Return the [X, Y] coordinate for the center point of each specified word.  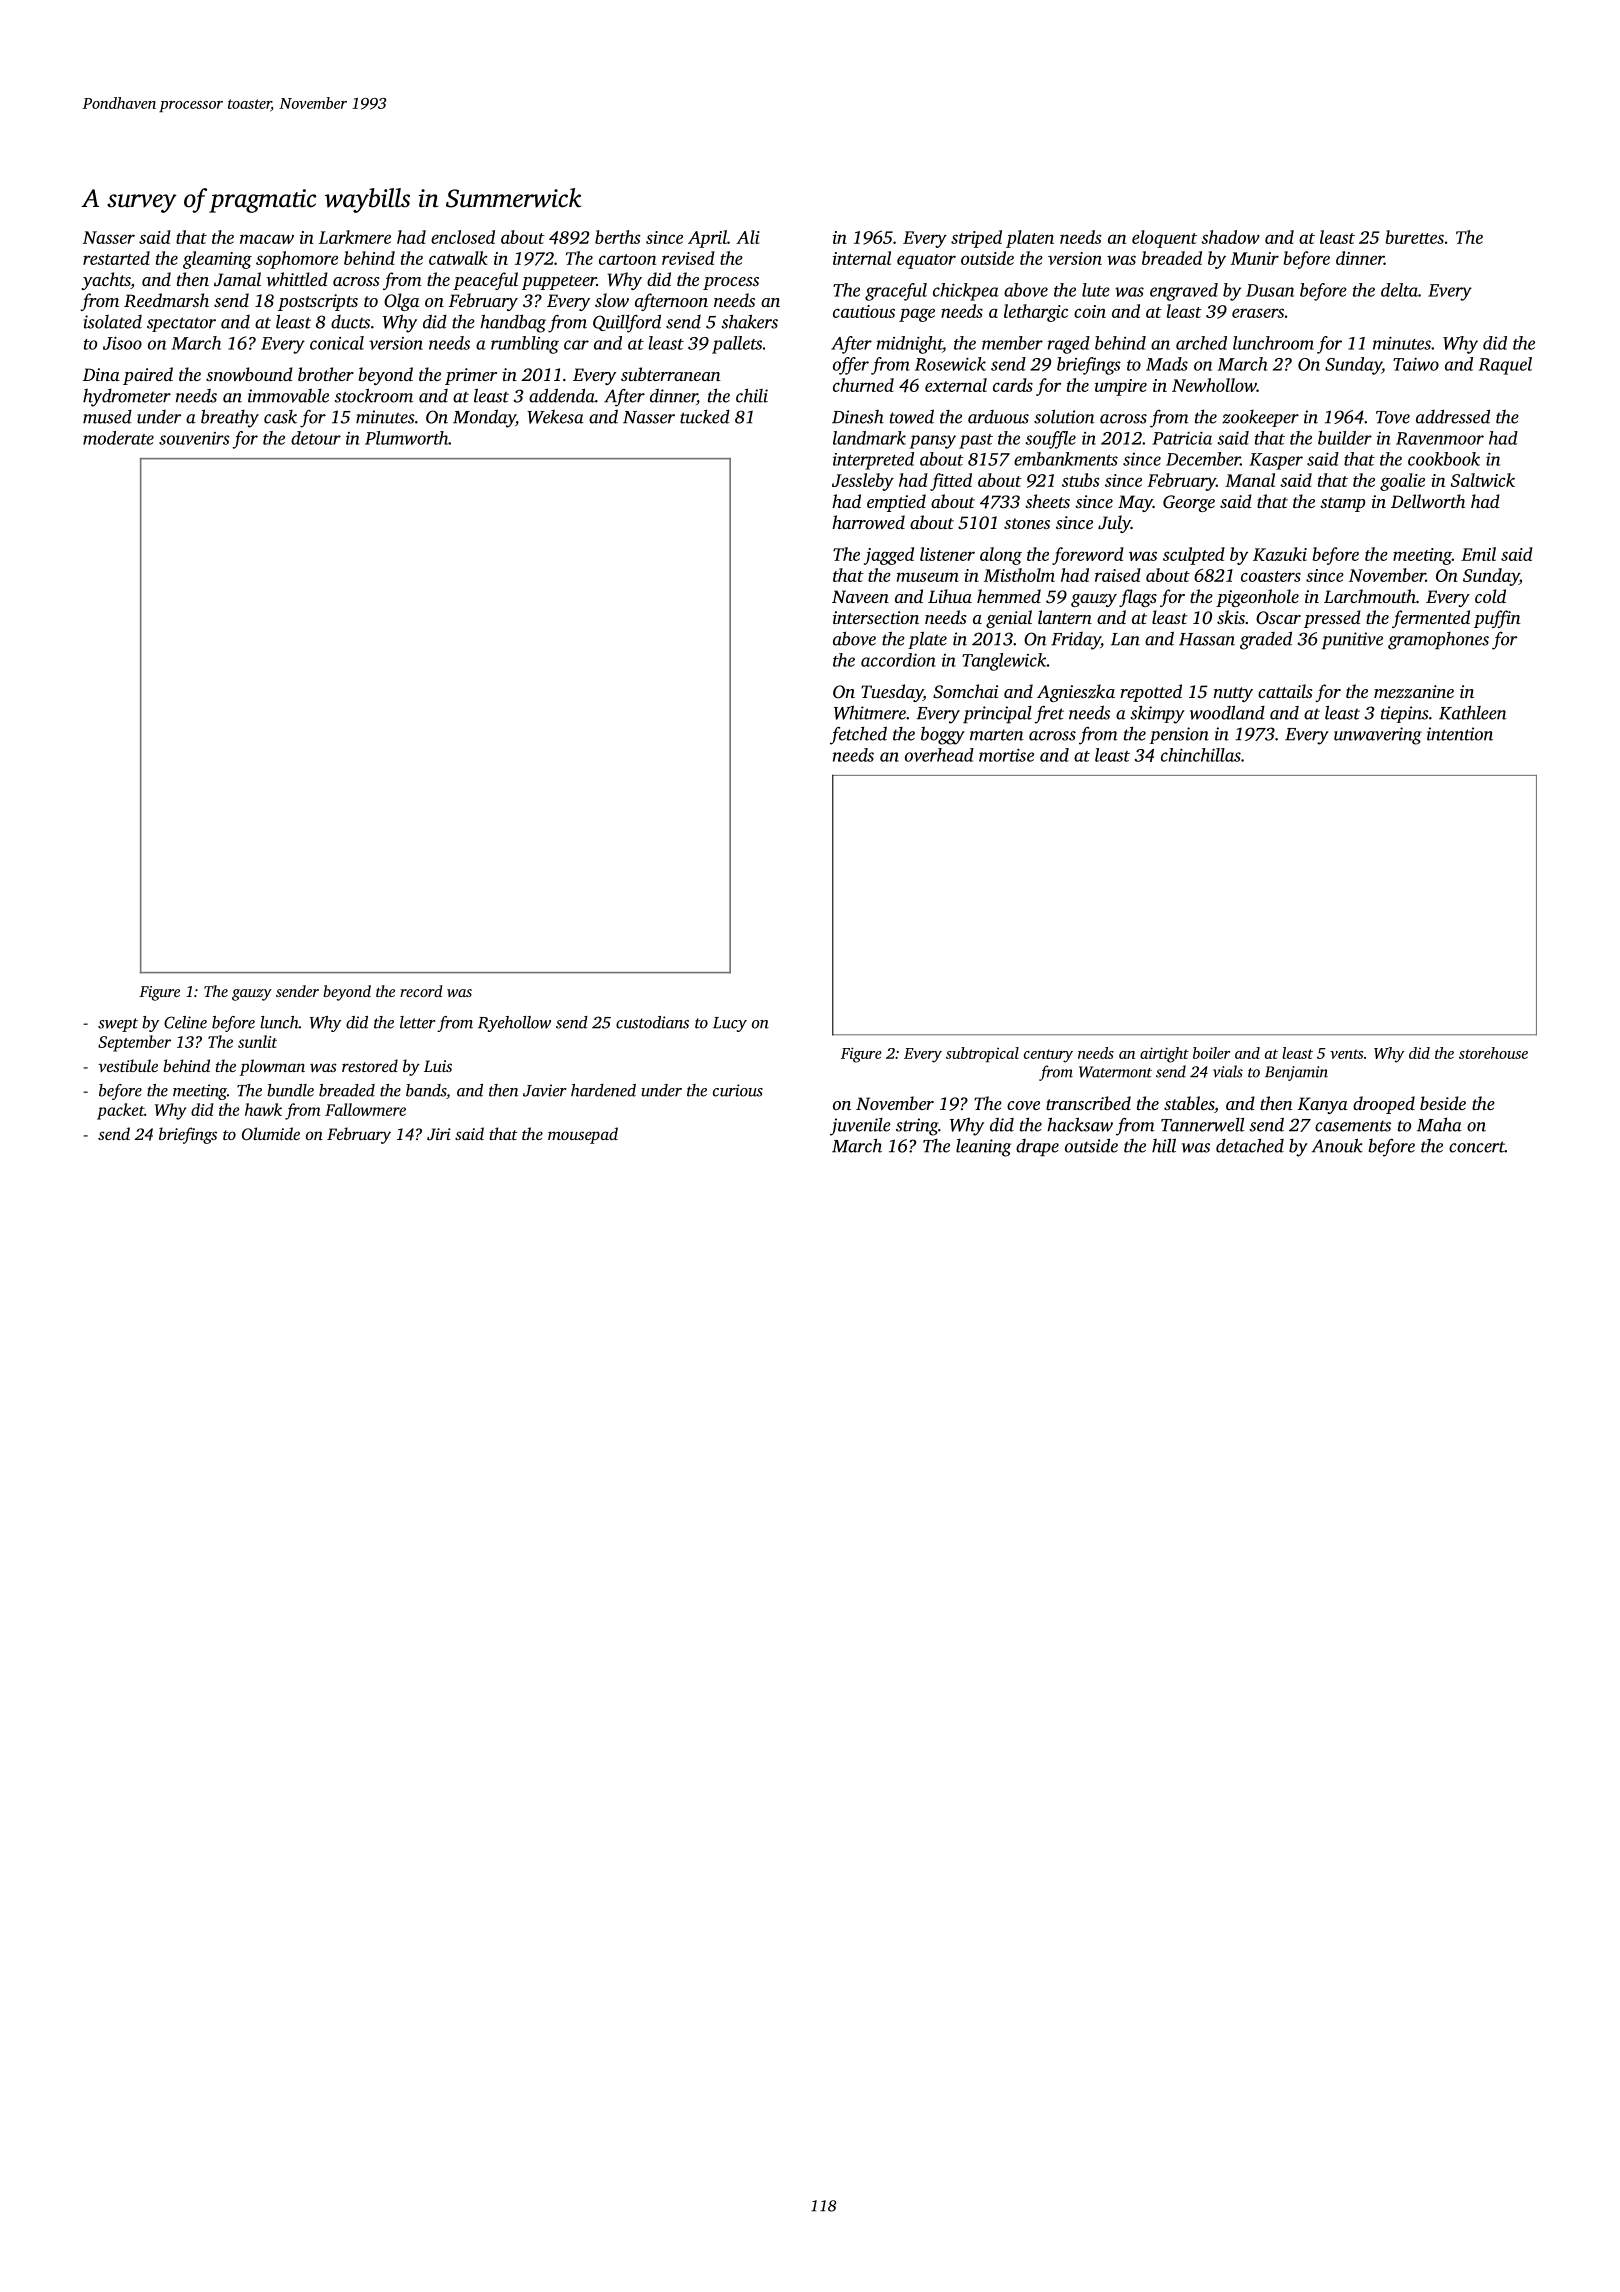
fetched [858, 735]
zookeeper [1260, 418]
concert [1477, 1147]
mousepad [583, 1135]
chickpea [966, 292]
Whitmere [870, 712]
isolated [113, 322]
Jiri [439, 1134]
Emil [1478, 554]
